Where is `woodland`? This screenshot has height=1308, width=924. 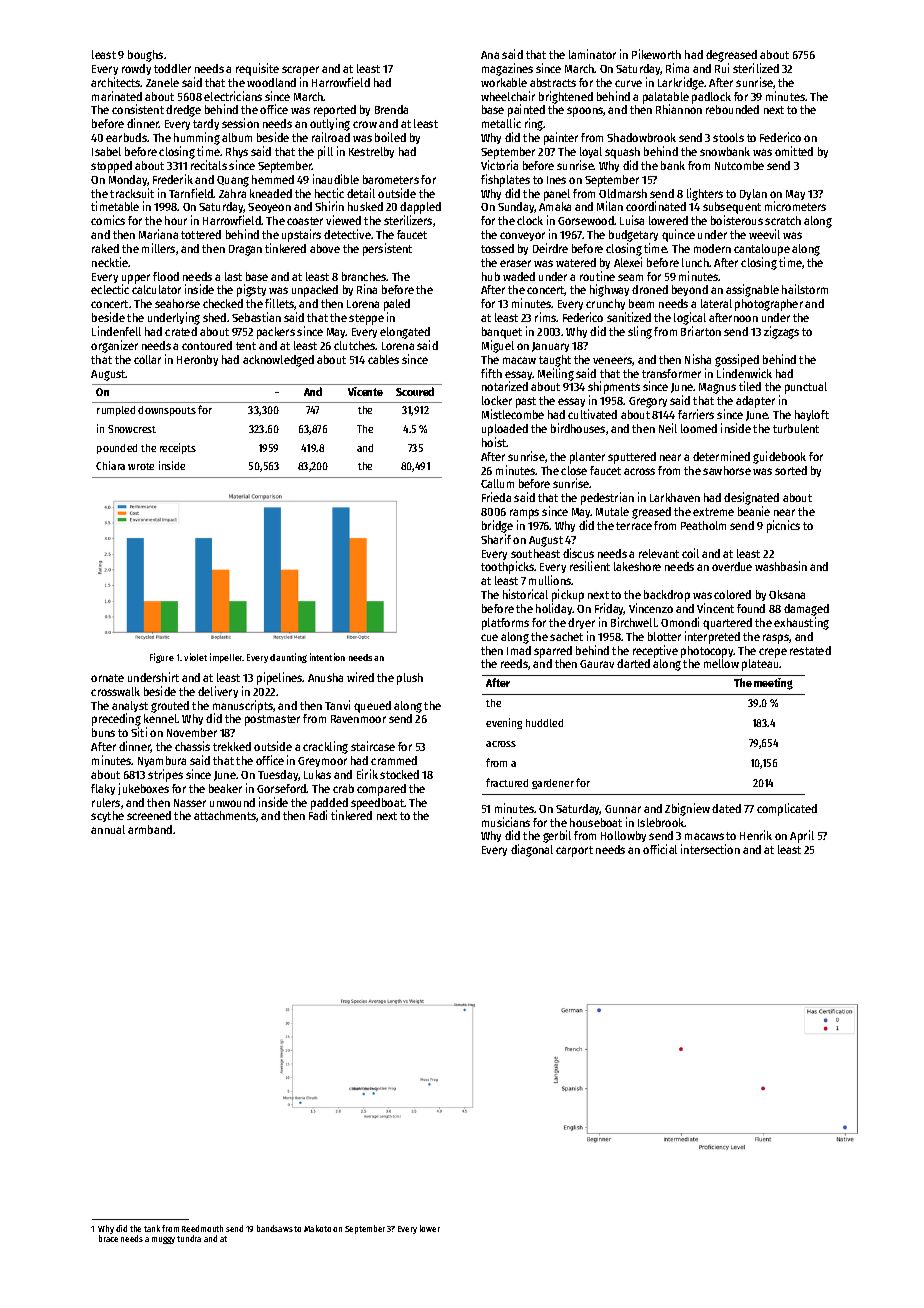
woodland is located at coordinates (271, 82).
